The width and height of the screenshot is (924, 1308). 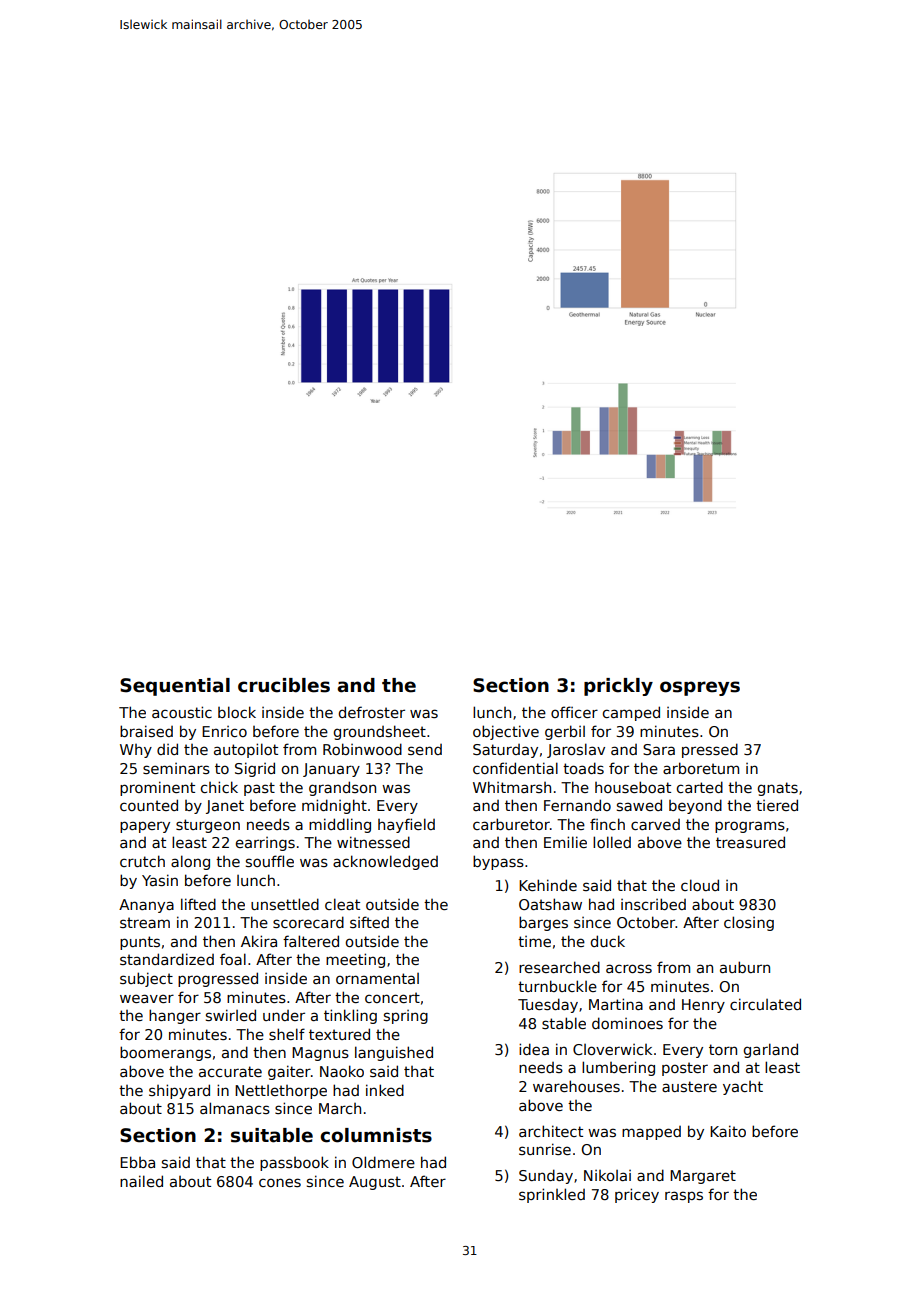 What do you see at coordinates (684, 1197) in the screenshot?
I see `rasps` at bounding box center [684, 1197].
